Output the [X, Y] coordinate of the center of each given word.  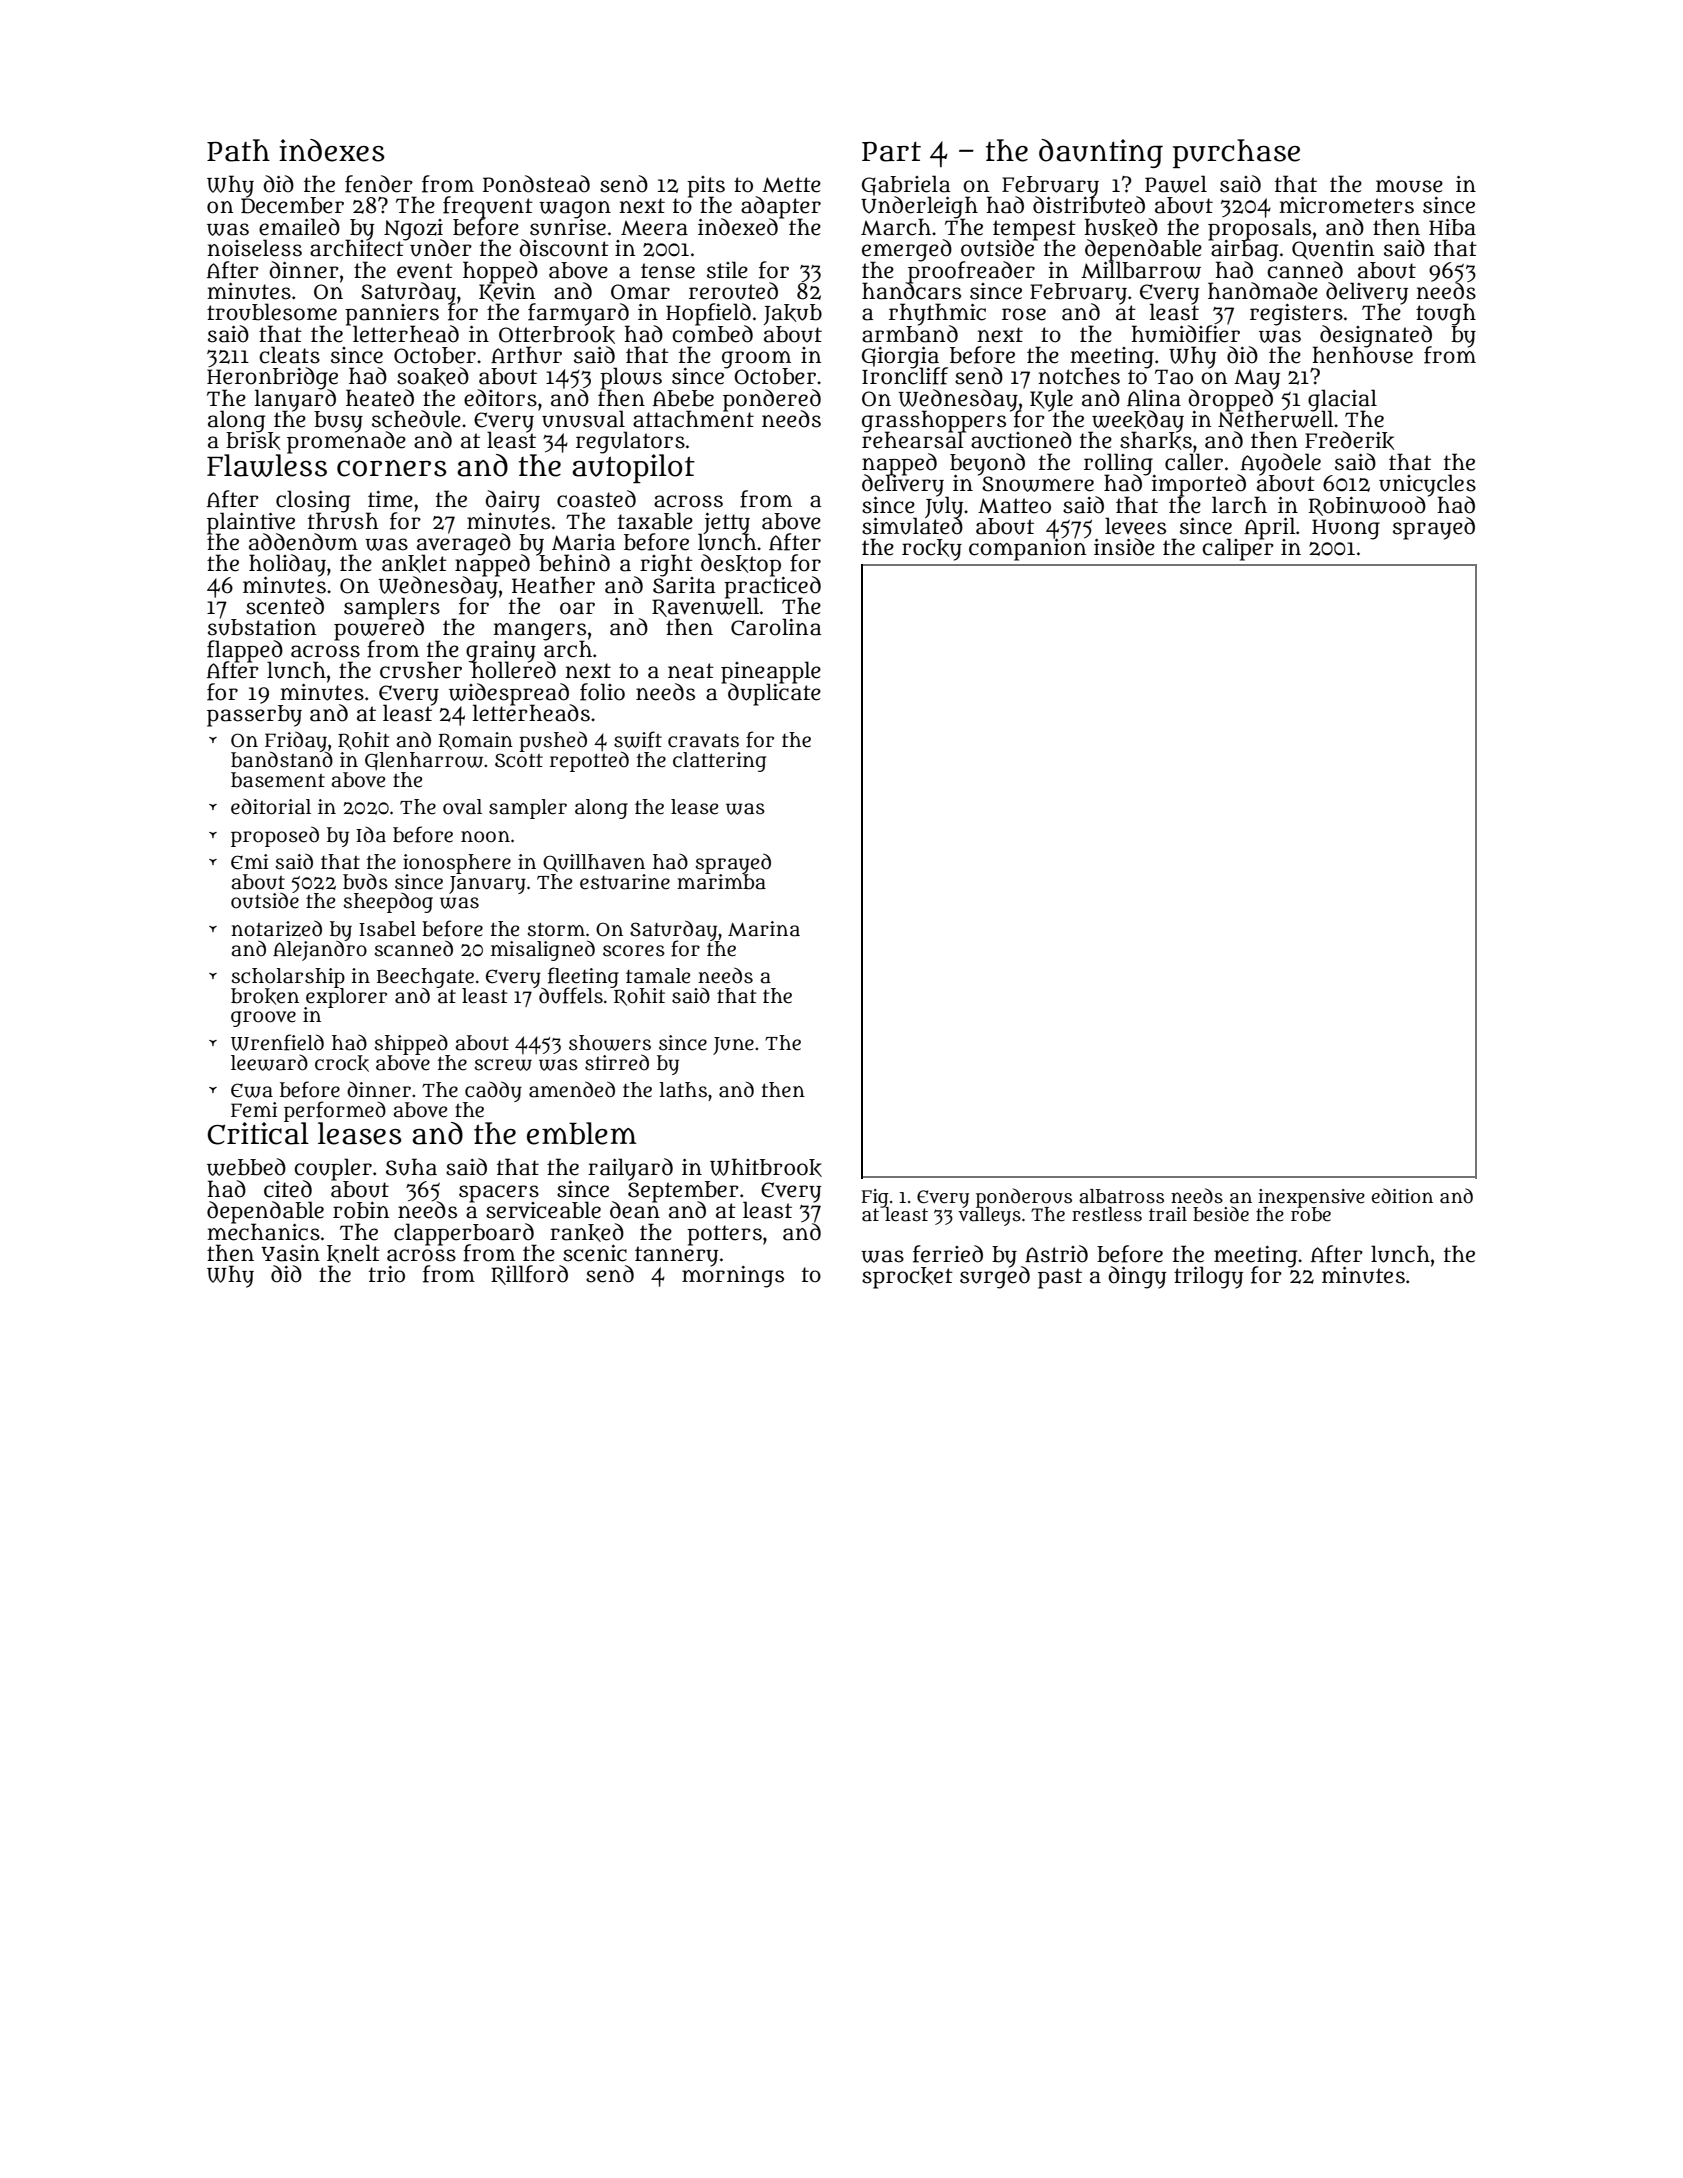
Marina [764, 929]
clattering [719, 762]
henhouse [1362, 355]
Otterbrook [557, 335]
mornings [733, 1277]
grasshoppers [934, 421]
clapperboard [464, 1233]
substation [262, 627]
